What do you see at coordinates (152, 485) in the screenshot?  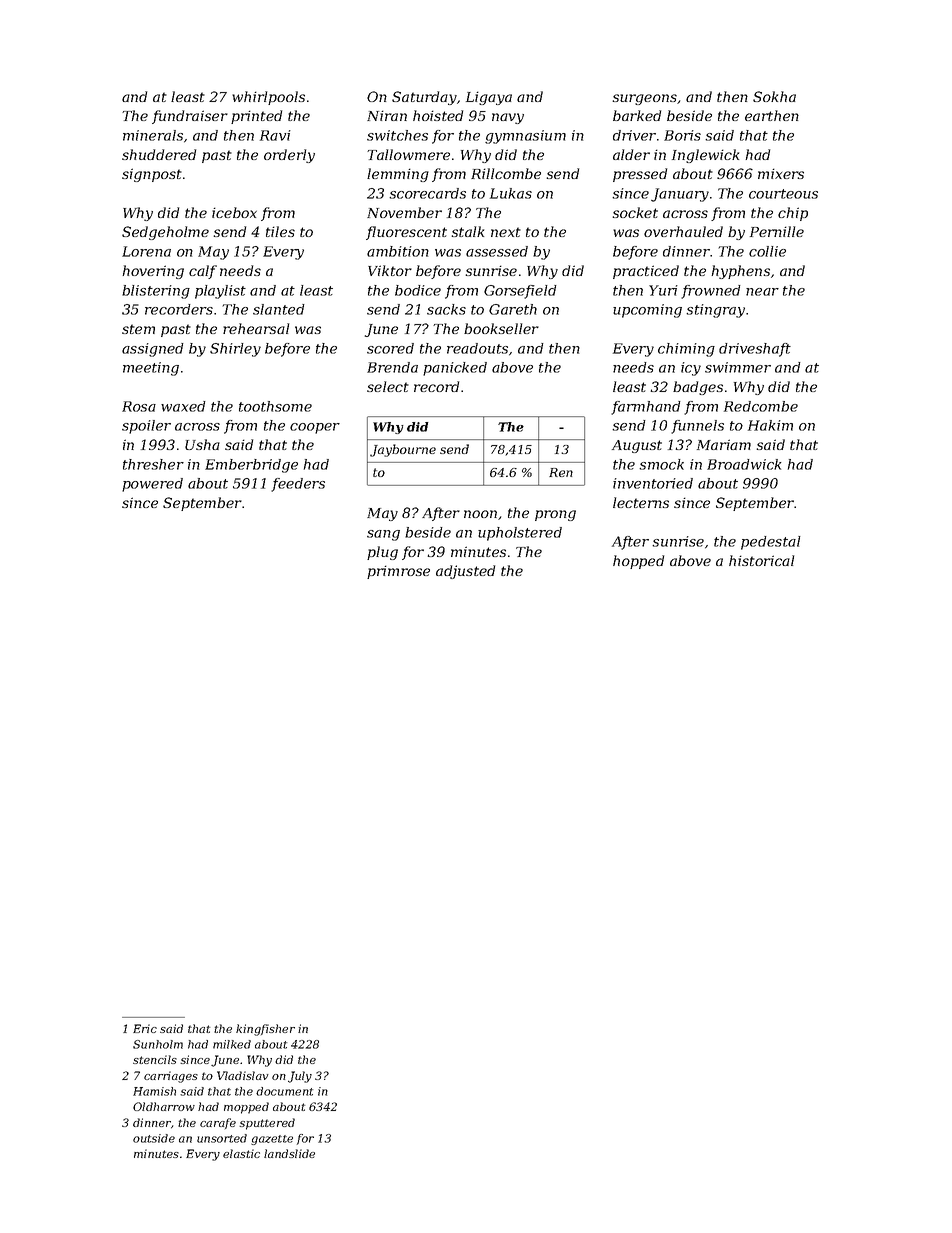 I see `powered` at bounding box center [152, 485].
